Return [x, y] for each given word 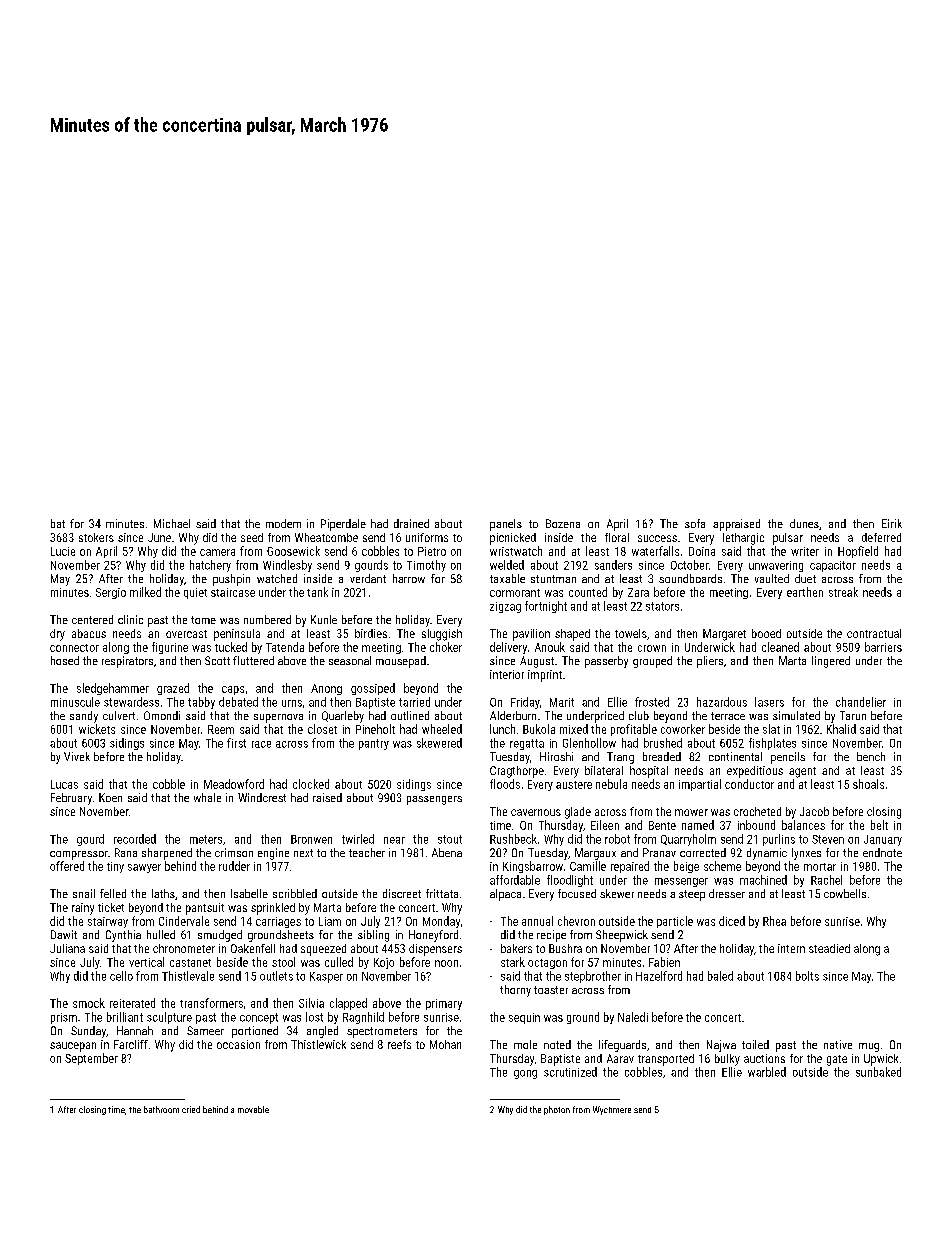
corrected [703, 852]
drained [411, 523]
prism [64, 1018]
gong [525, 1074]
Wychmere [612, 1110]
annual [537, 921]
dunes [804, 523]
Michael [172, 523]
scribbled [295, 893]
